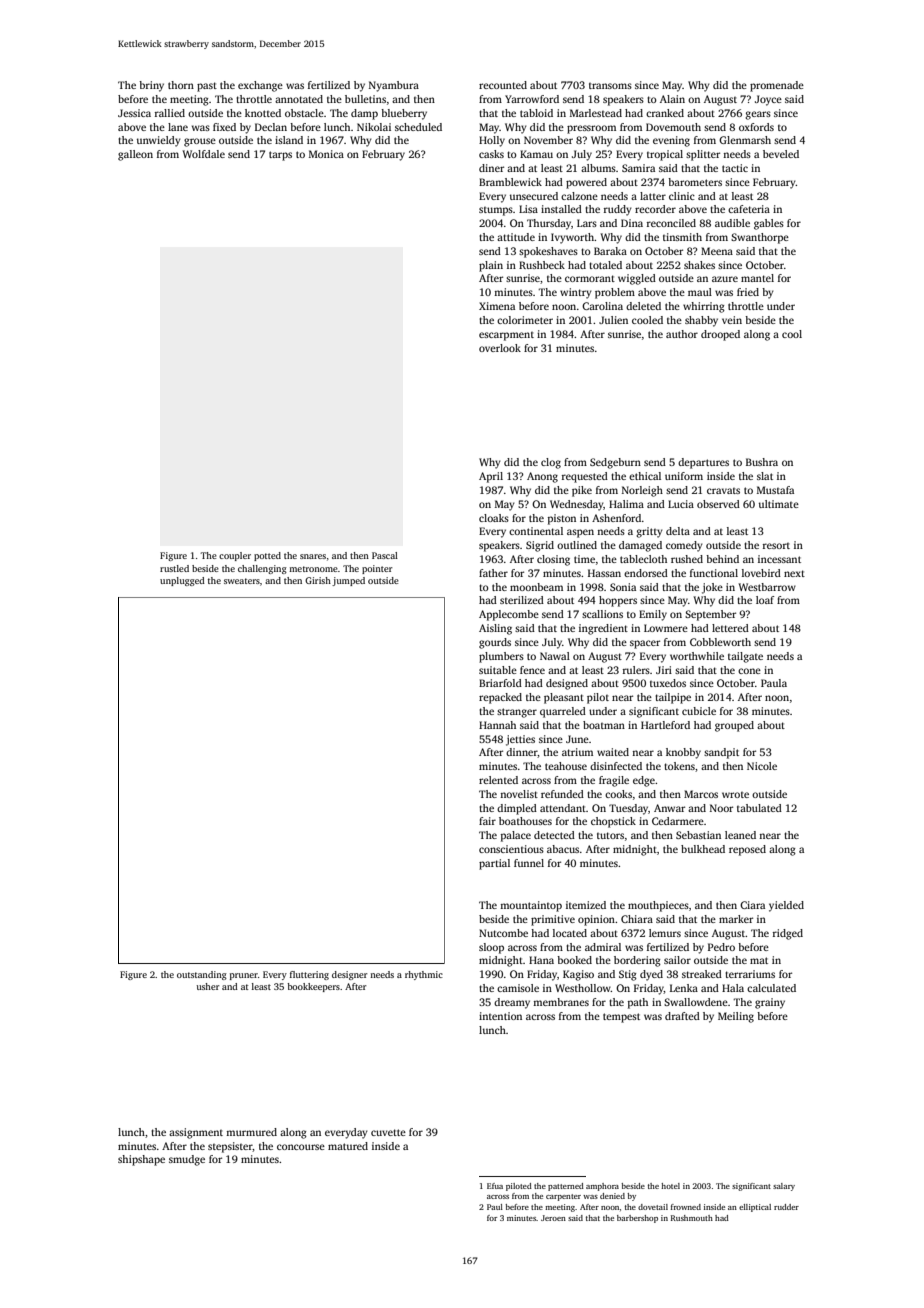 The width and height of the screenshot is (924, 1308). What do you see at coordinates (318, 580) in the screenshot?
I see `Girish` at bounding box center [318, 580].
